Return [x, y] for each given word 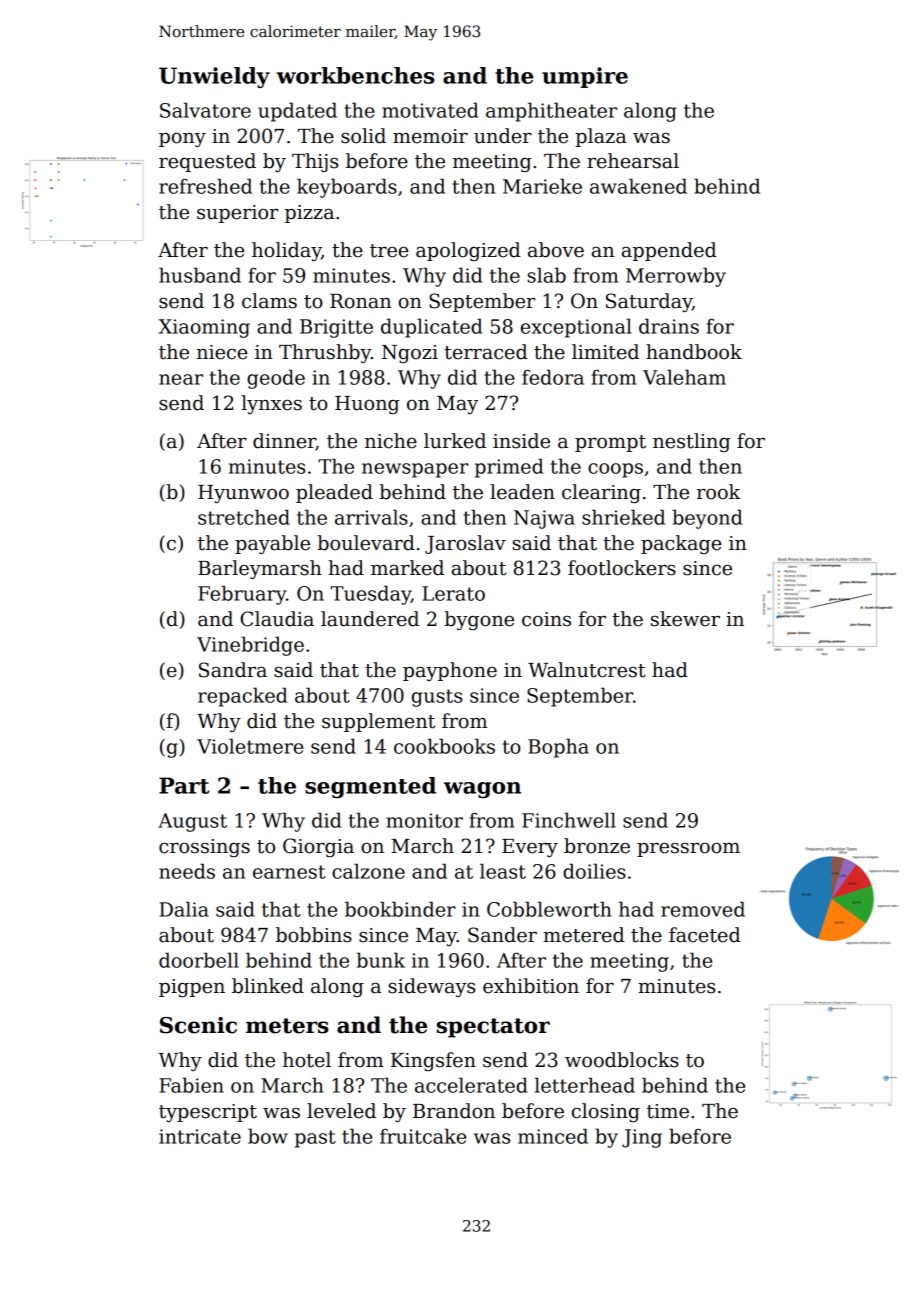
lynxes [271, 404]
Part [184, 785]
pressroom [688, 850]
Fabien [191, 1085]
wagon [482, 790]
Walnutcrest [587, 670]
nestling [692, 442]
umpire [585, 77]
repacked [242, 697]
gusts [437, 698]
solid [363, 136]
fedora [553, 377]
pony [182, 140]
